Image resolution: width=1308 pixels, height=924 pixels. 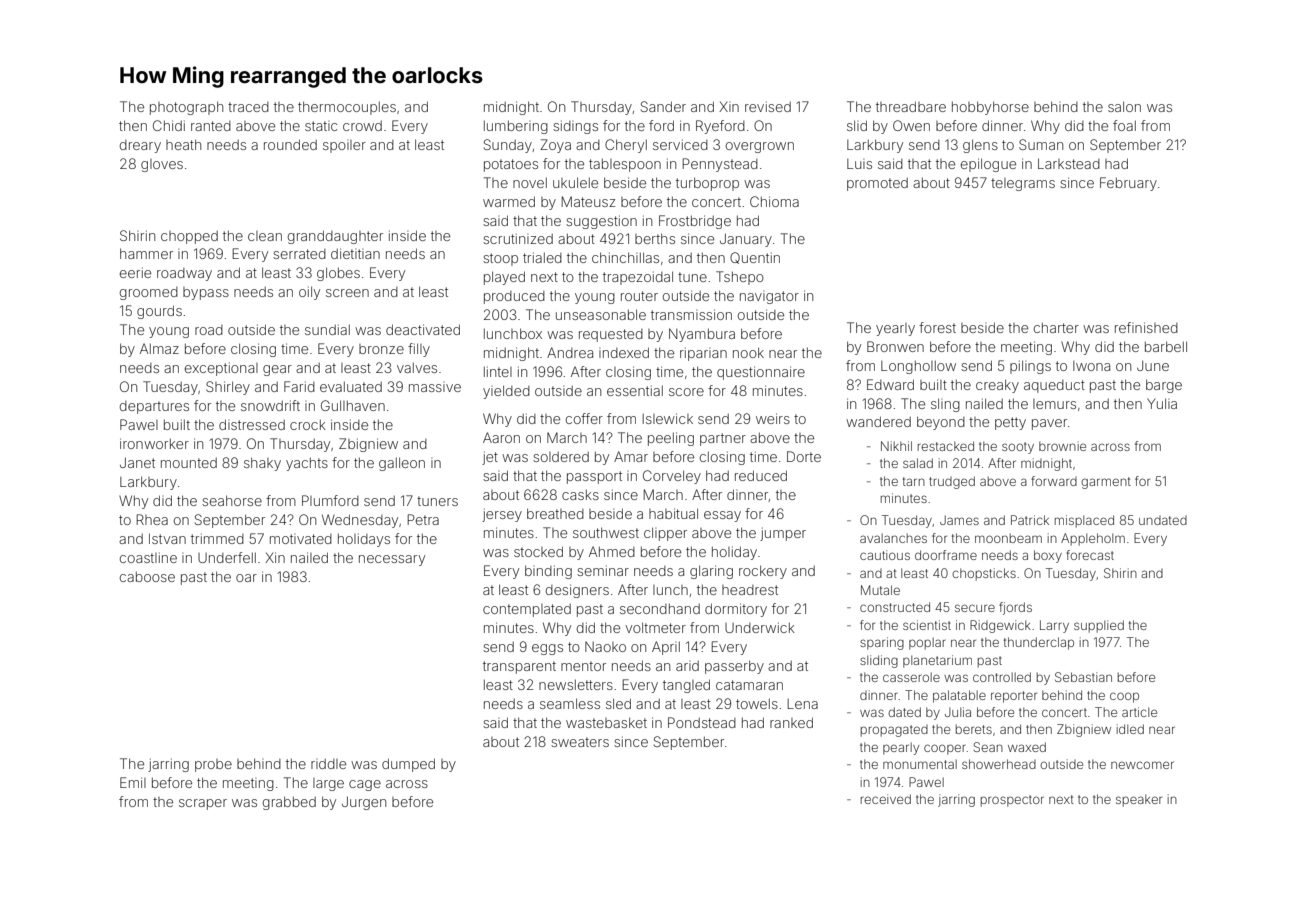 What do you see at coordinates (162, 165) in the image?
I see `gloves` at bounding box center [162, 165].
